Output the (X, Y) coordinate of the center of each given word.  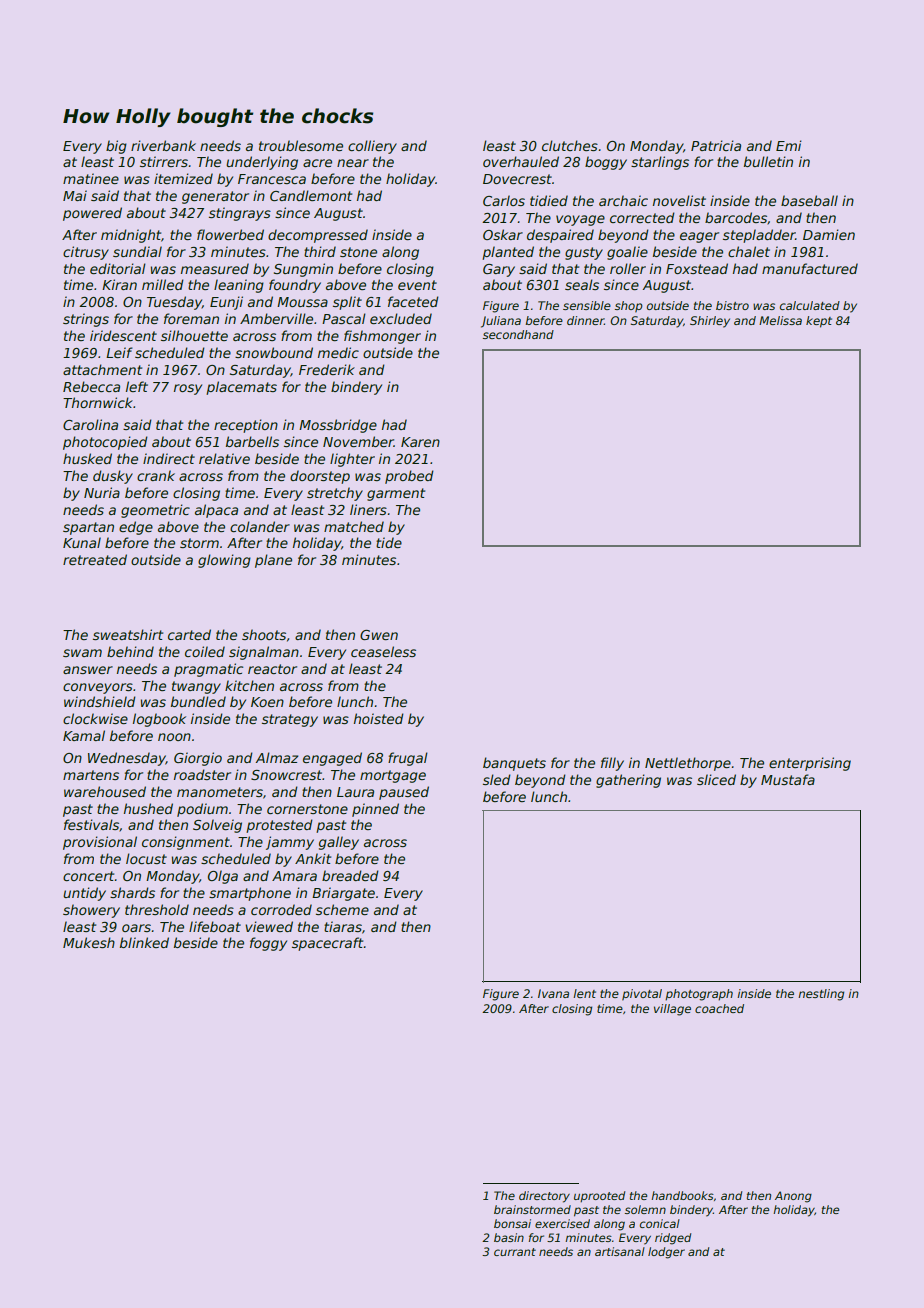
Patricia (716, 145)
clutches (570, 145)
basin (509, 1237)
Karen (420, 442)
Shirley (710, 322)
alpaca (216, 511)
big (116, 147)
